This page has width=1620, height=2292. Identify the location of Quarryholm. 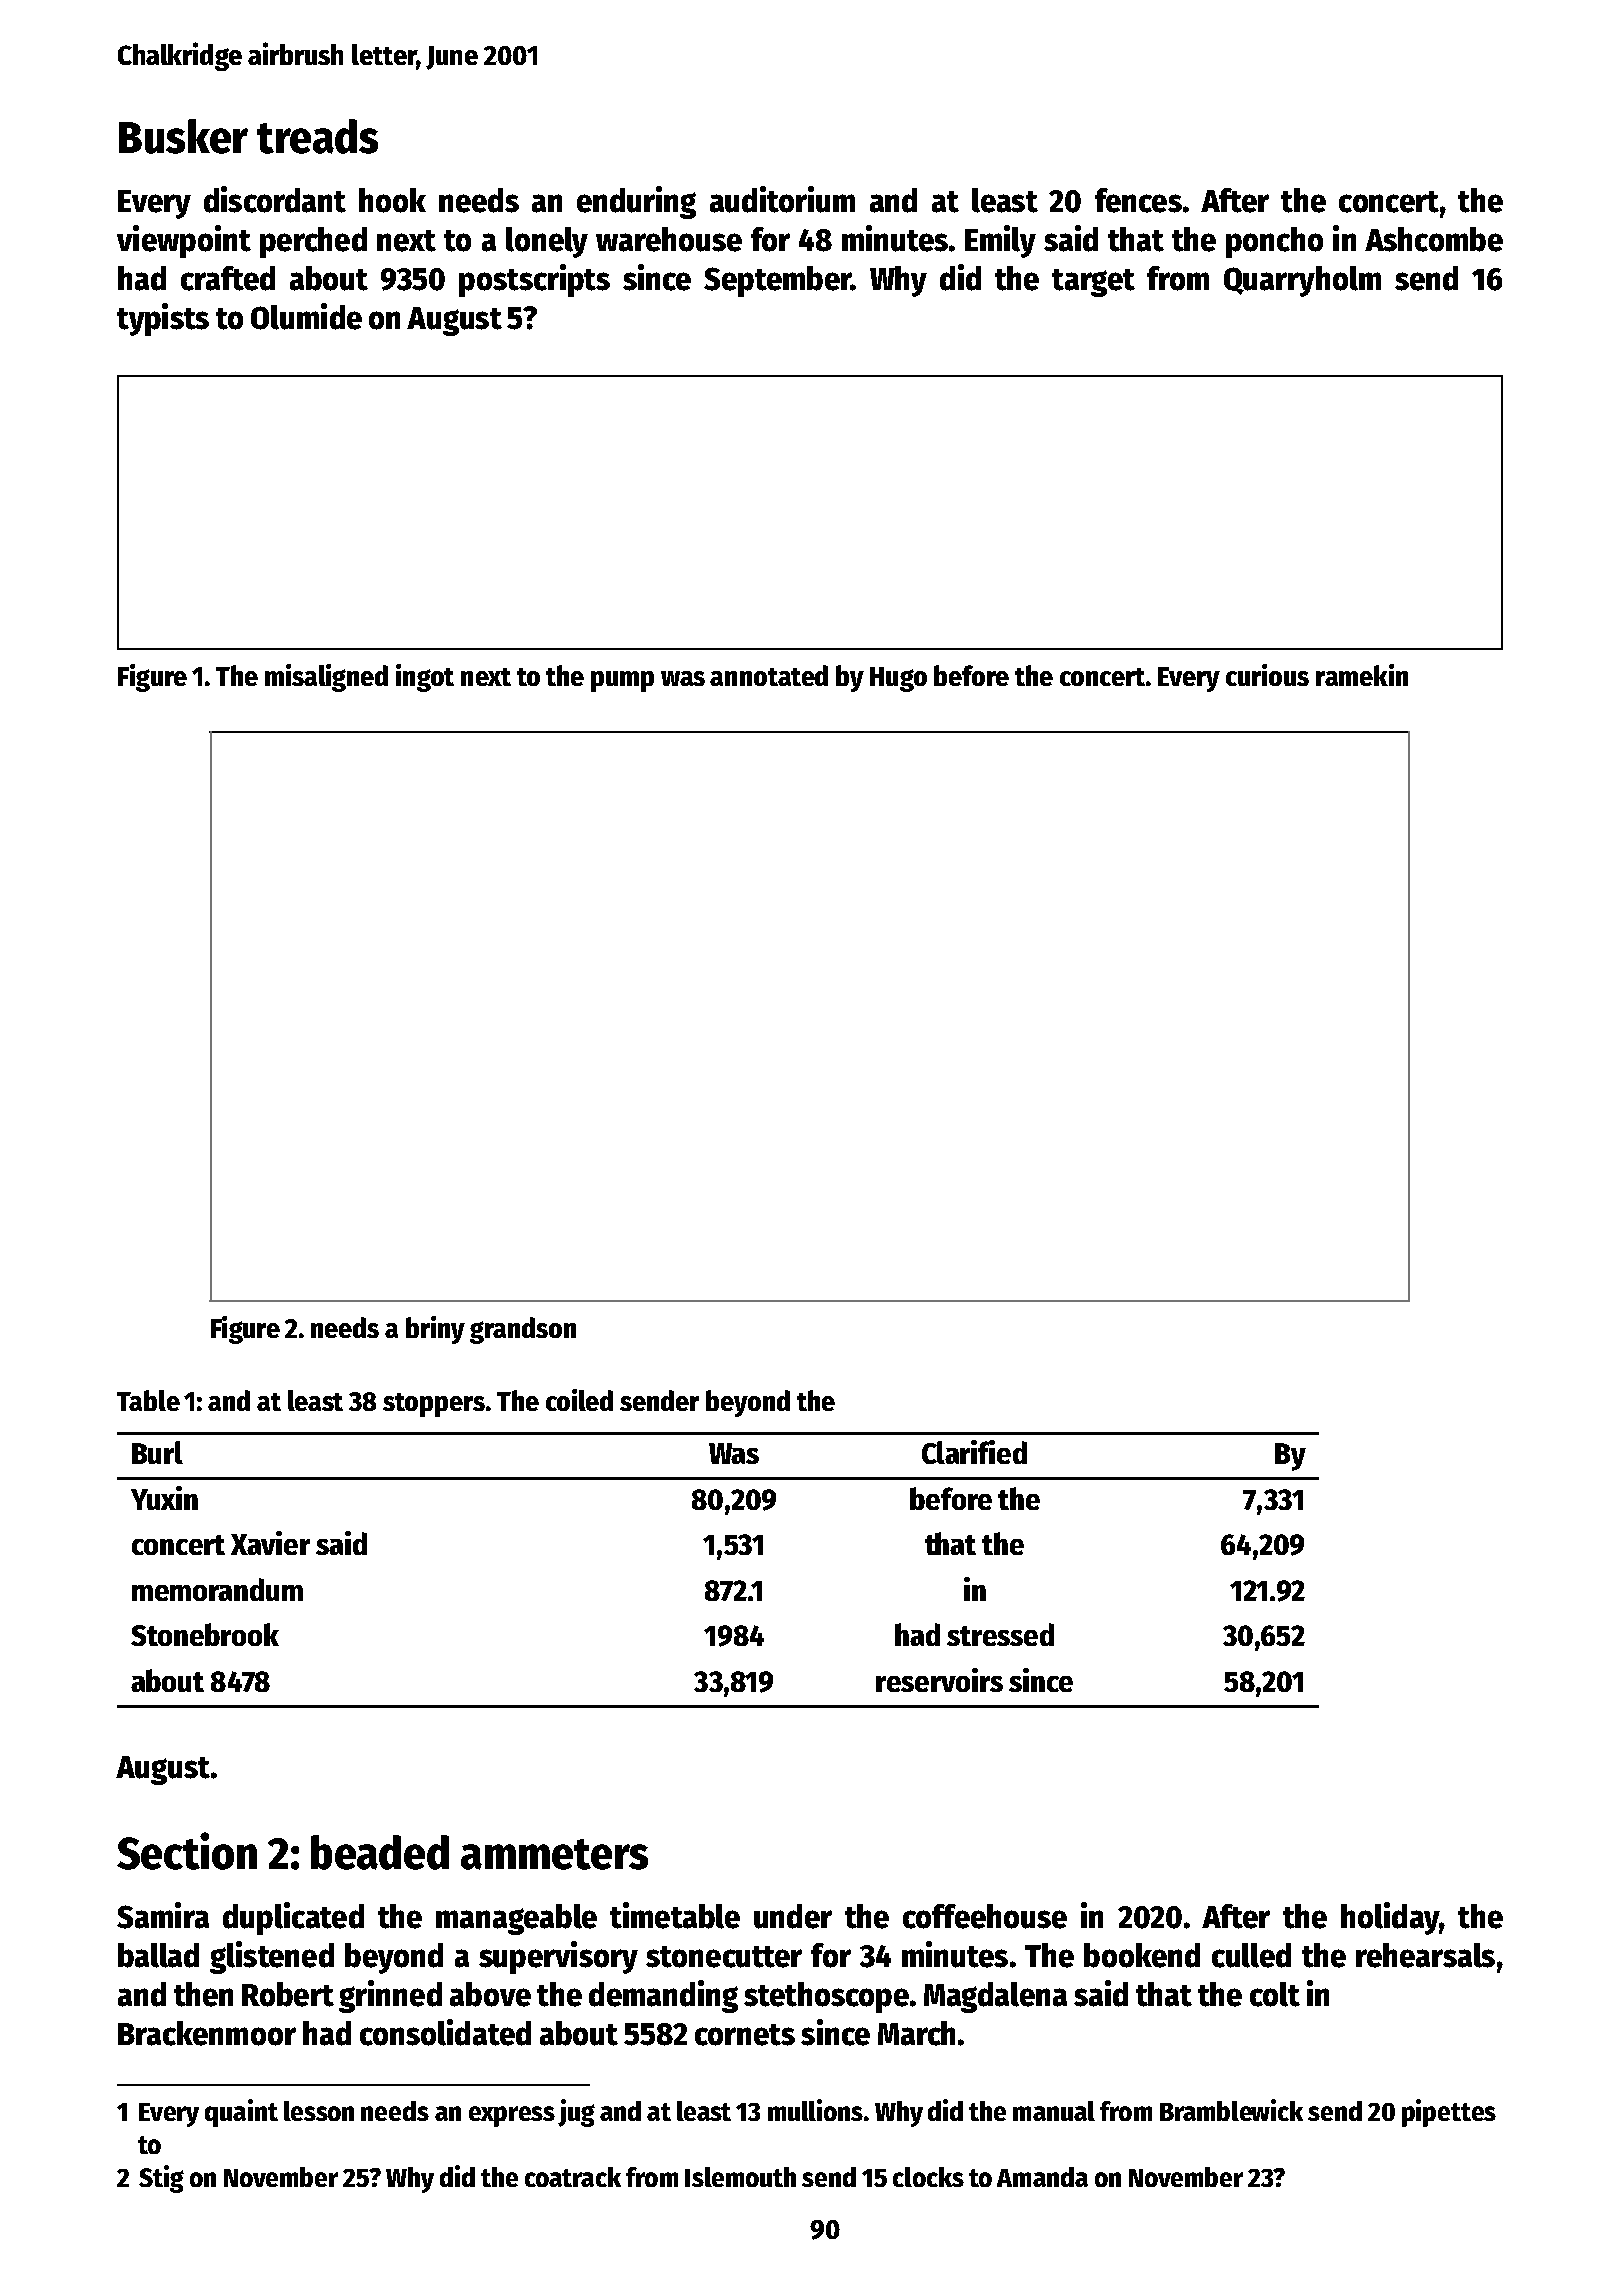
(1302, 281).
